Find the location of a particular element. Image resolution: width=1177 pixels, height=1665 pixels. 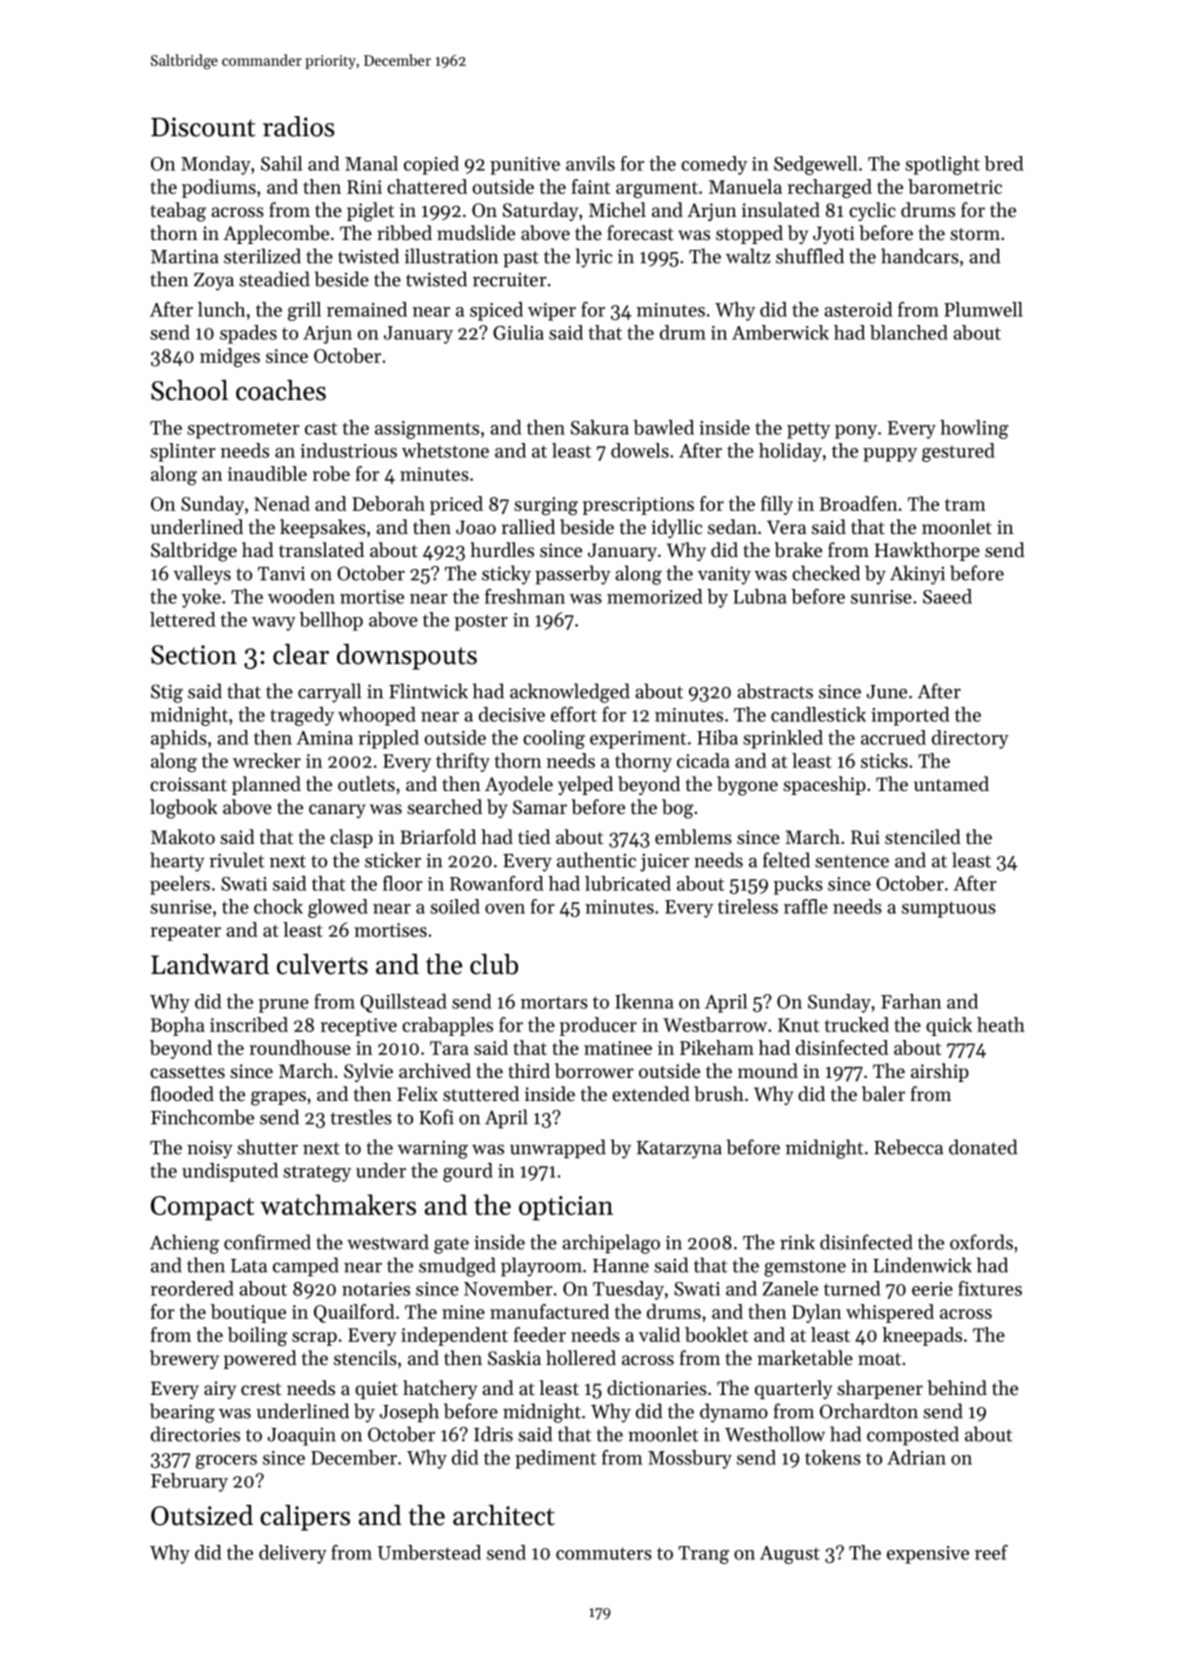

sentence is located at coordinates (852, 861).
